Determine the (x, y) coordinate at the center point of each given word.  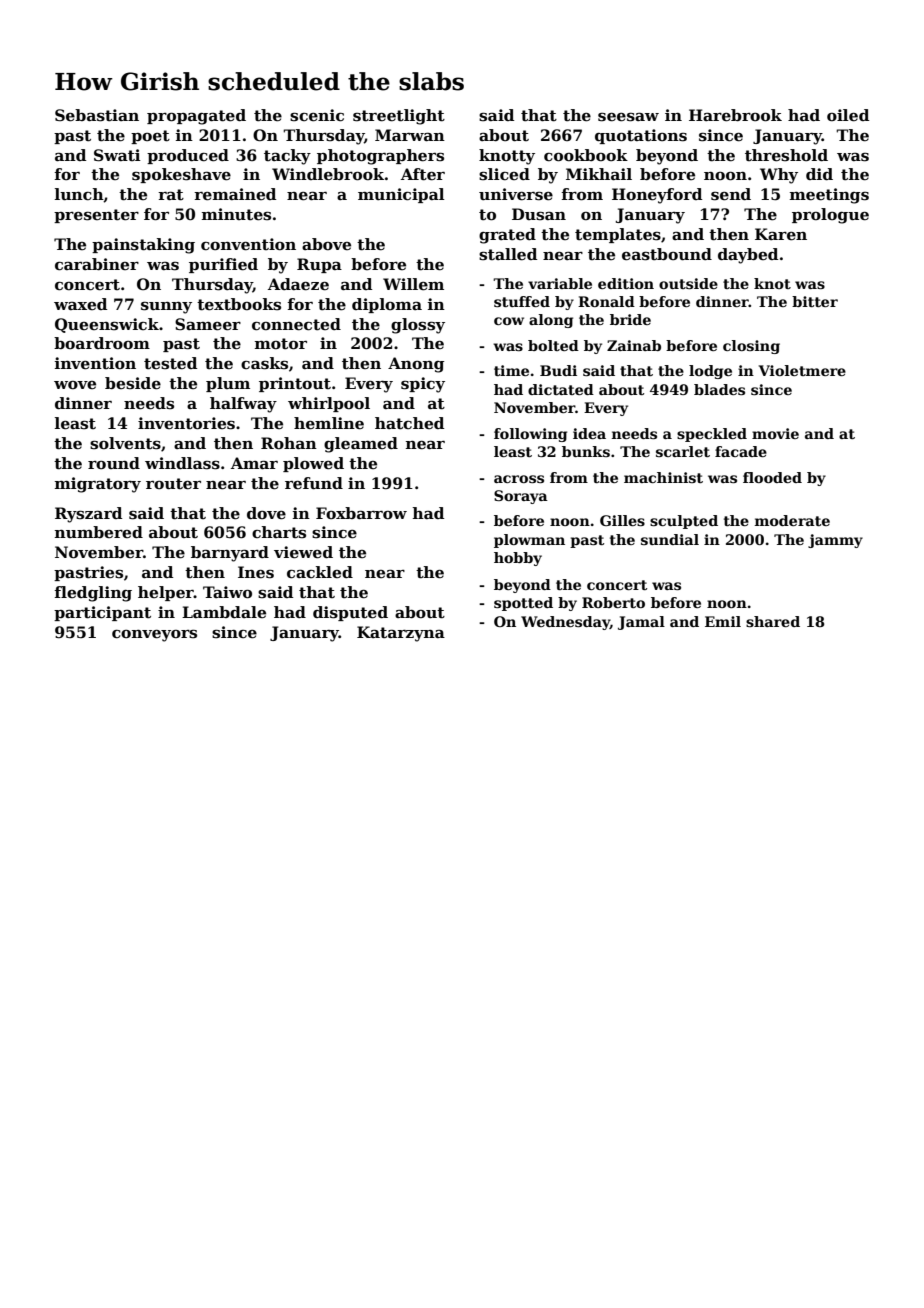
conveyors (154, 636)
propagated (196, 117)
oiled (848, 115)
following (530, 435)
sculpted (684, 522)
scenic (317, 115)
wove (75, 385)
